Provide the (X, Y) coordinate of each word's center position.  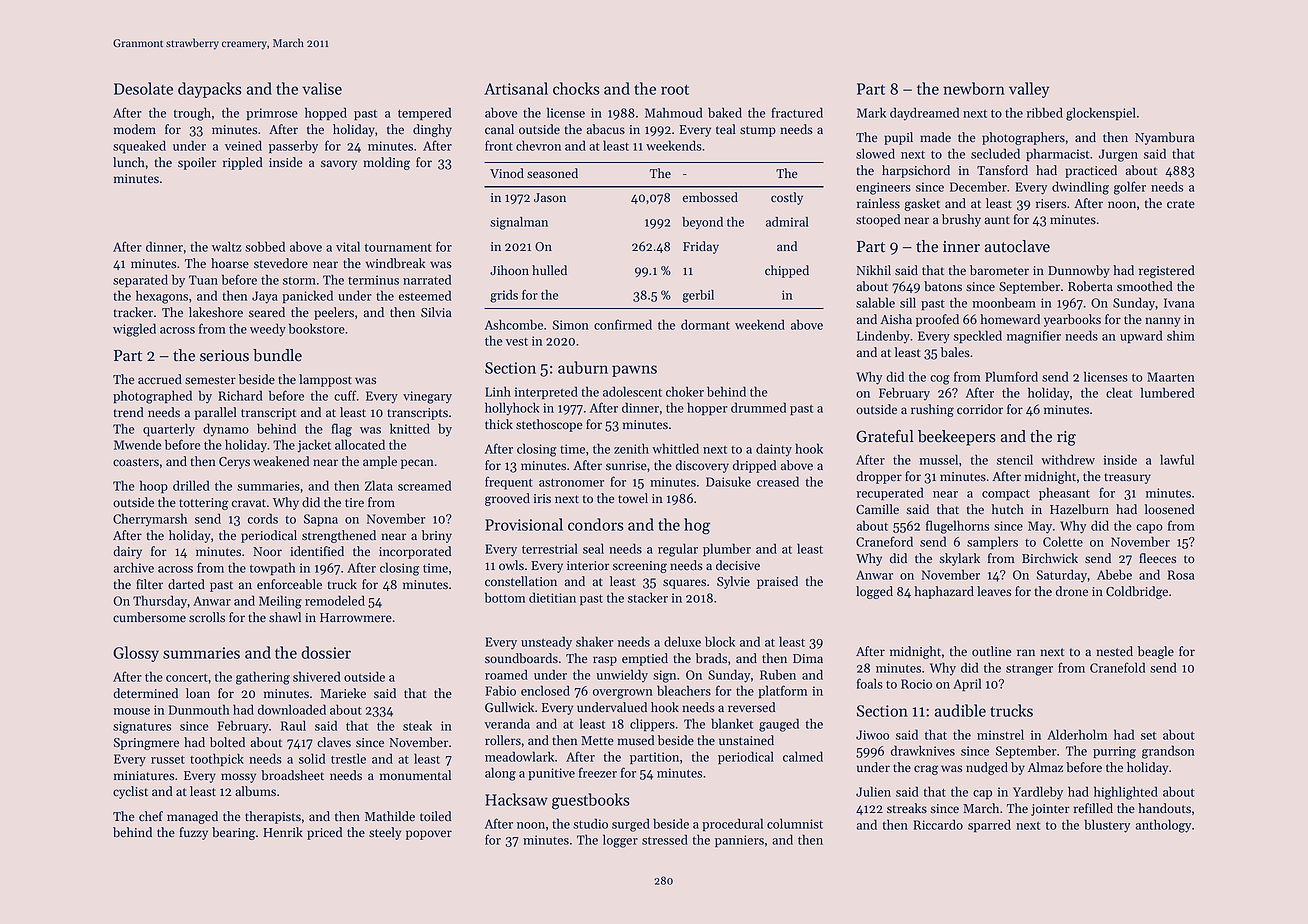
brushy (961, 220)
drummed (758, 407)
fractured (797, 112)
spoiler (197, 163)
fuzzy (194, 833)
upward (1141, 336)
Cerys (234, 463)
